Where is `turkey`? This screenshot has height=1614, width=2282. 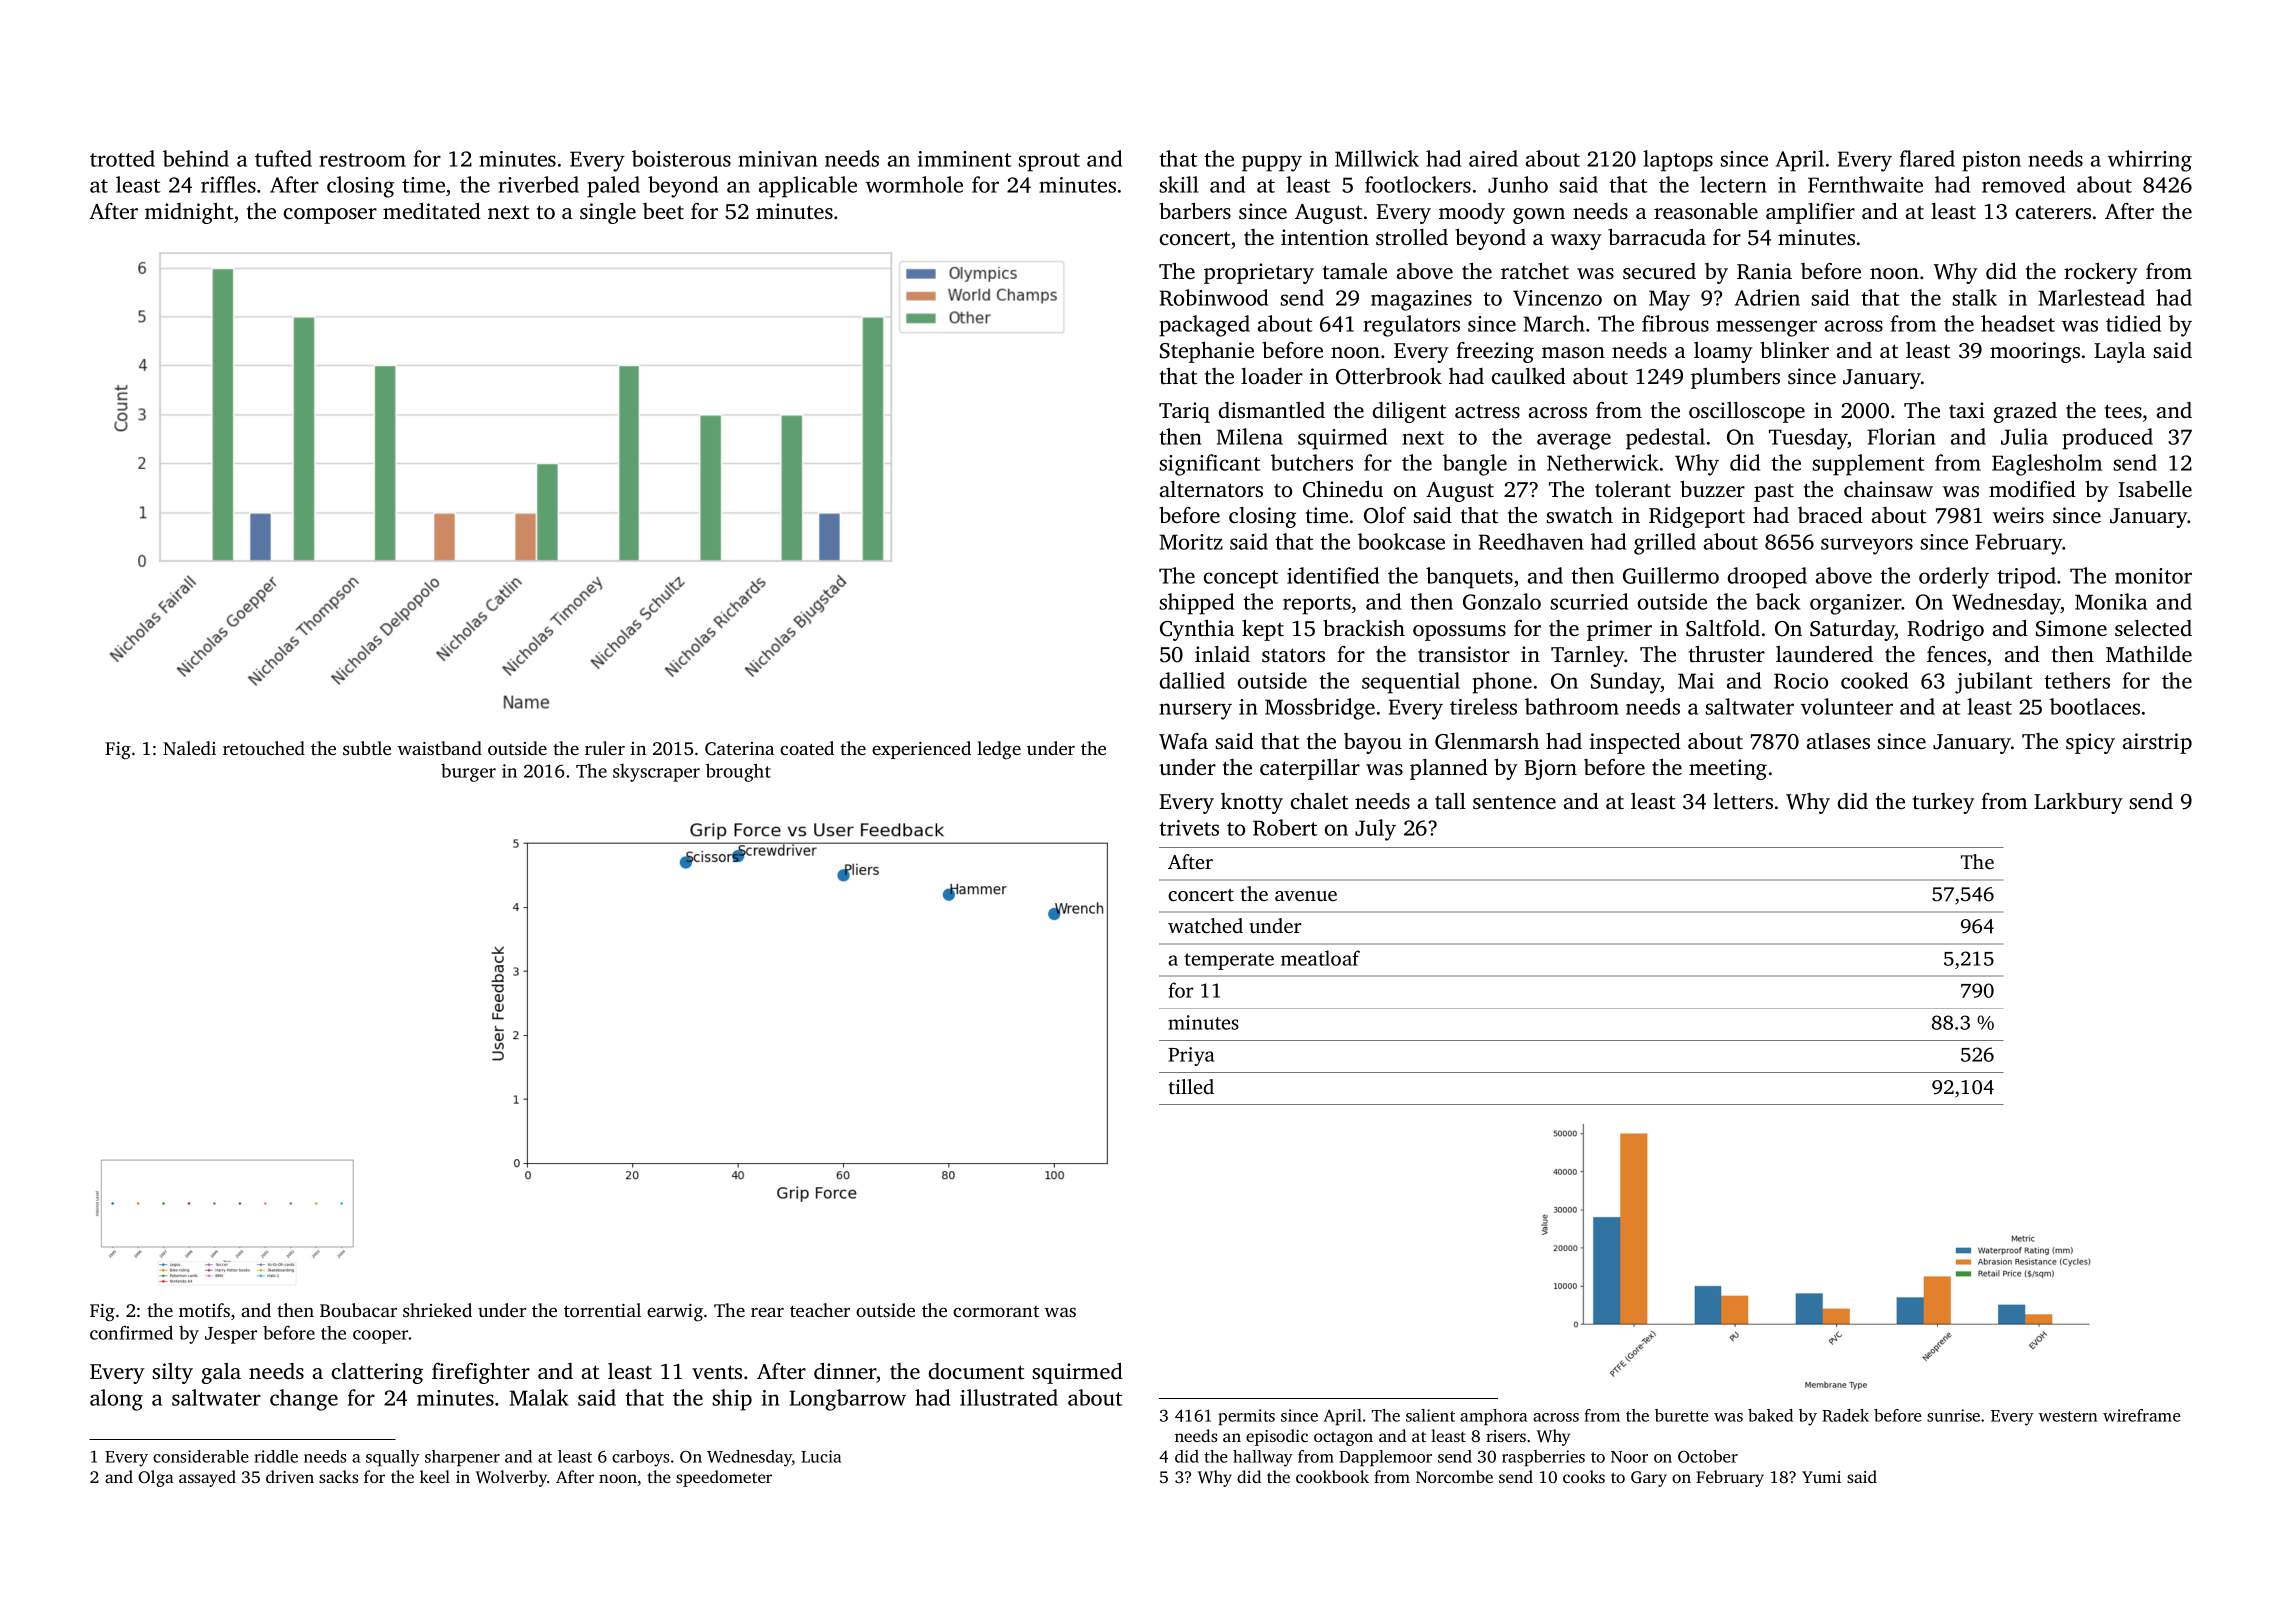 turkey is located at coordinates (1944, 803).
